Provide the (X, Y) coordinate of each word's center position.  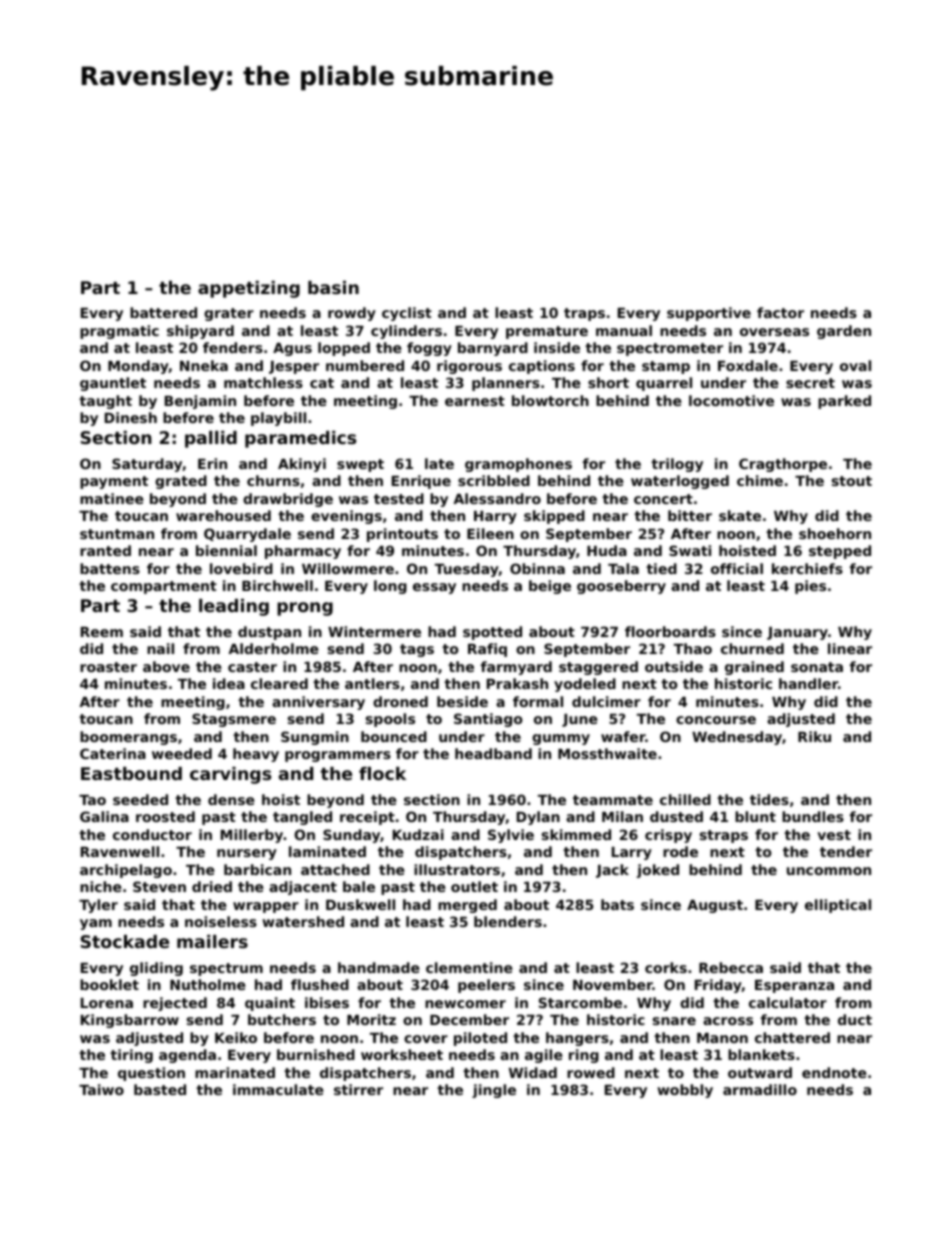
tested (399, 498)
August (715, 906)
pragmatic (119, 332)
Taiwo (101, 1089)
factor (780, 312)
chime (760, 480)
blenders (508, 921)
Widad (533, 1072)
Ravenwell (120, 851)
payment (114, 482)
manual (624, 330)
